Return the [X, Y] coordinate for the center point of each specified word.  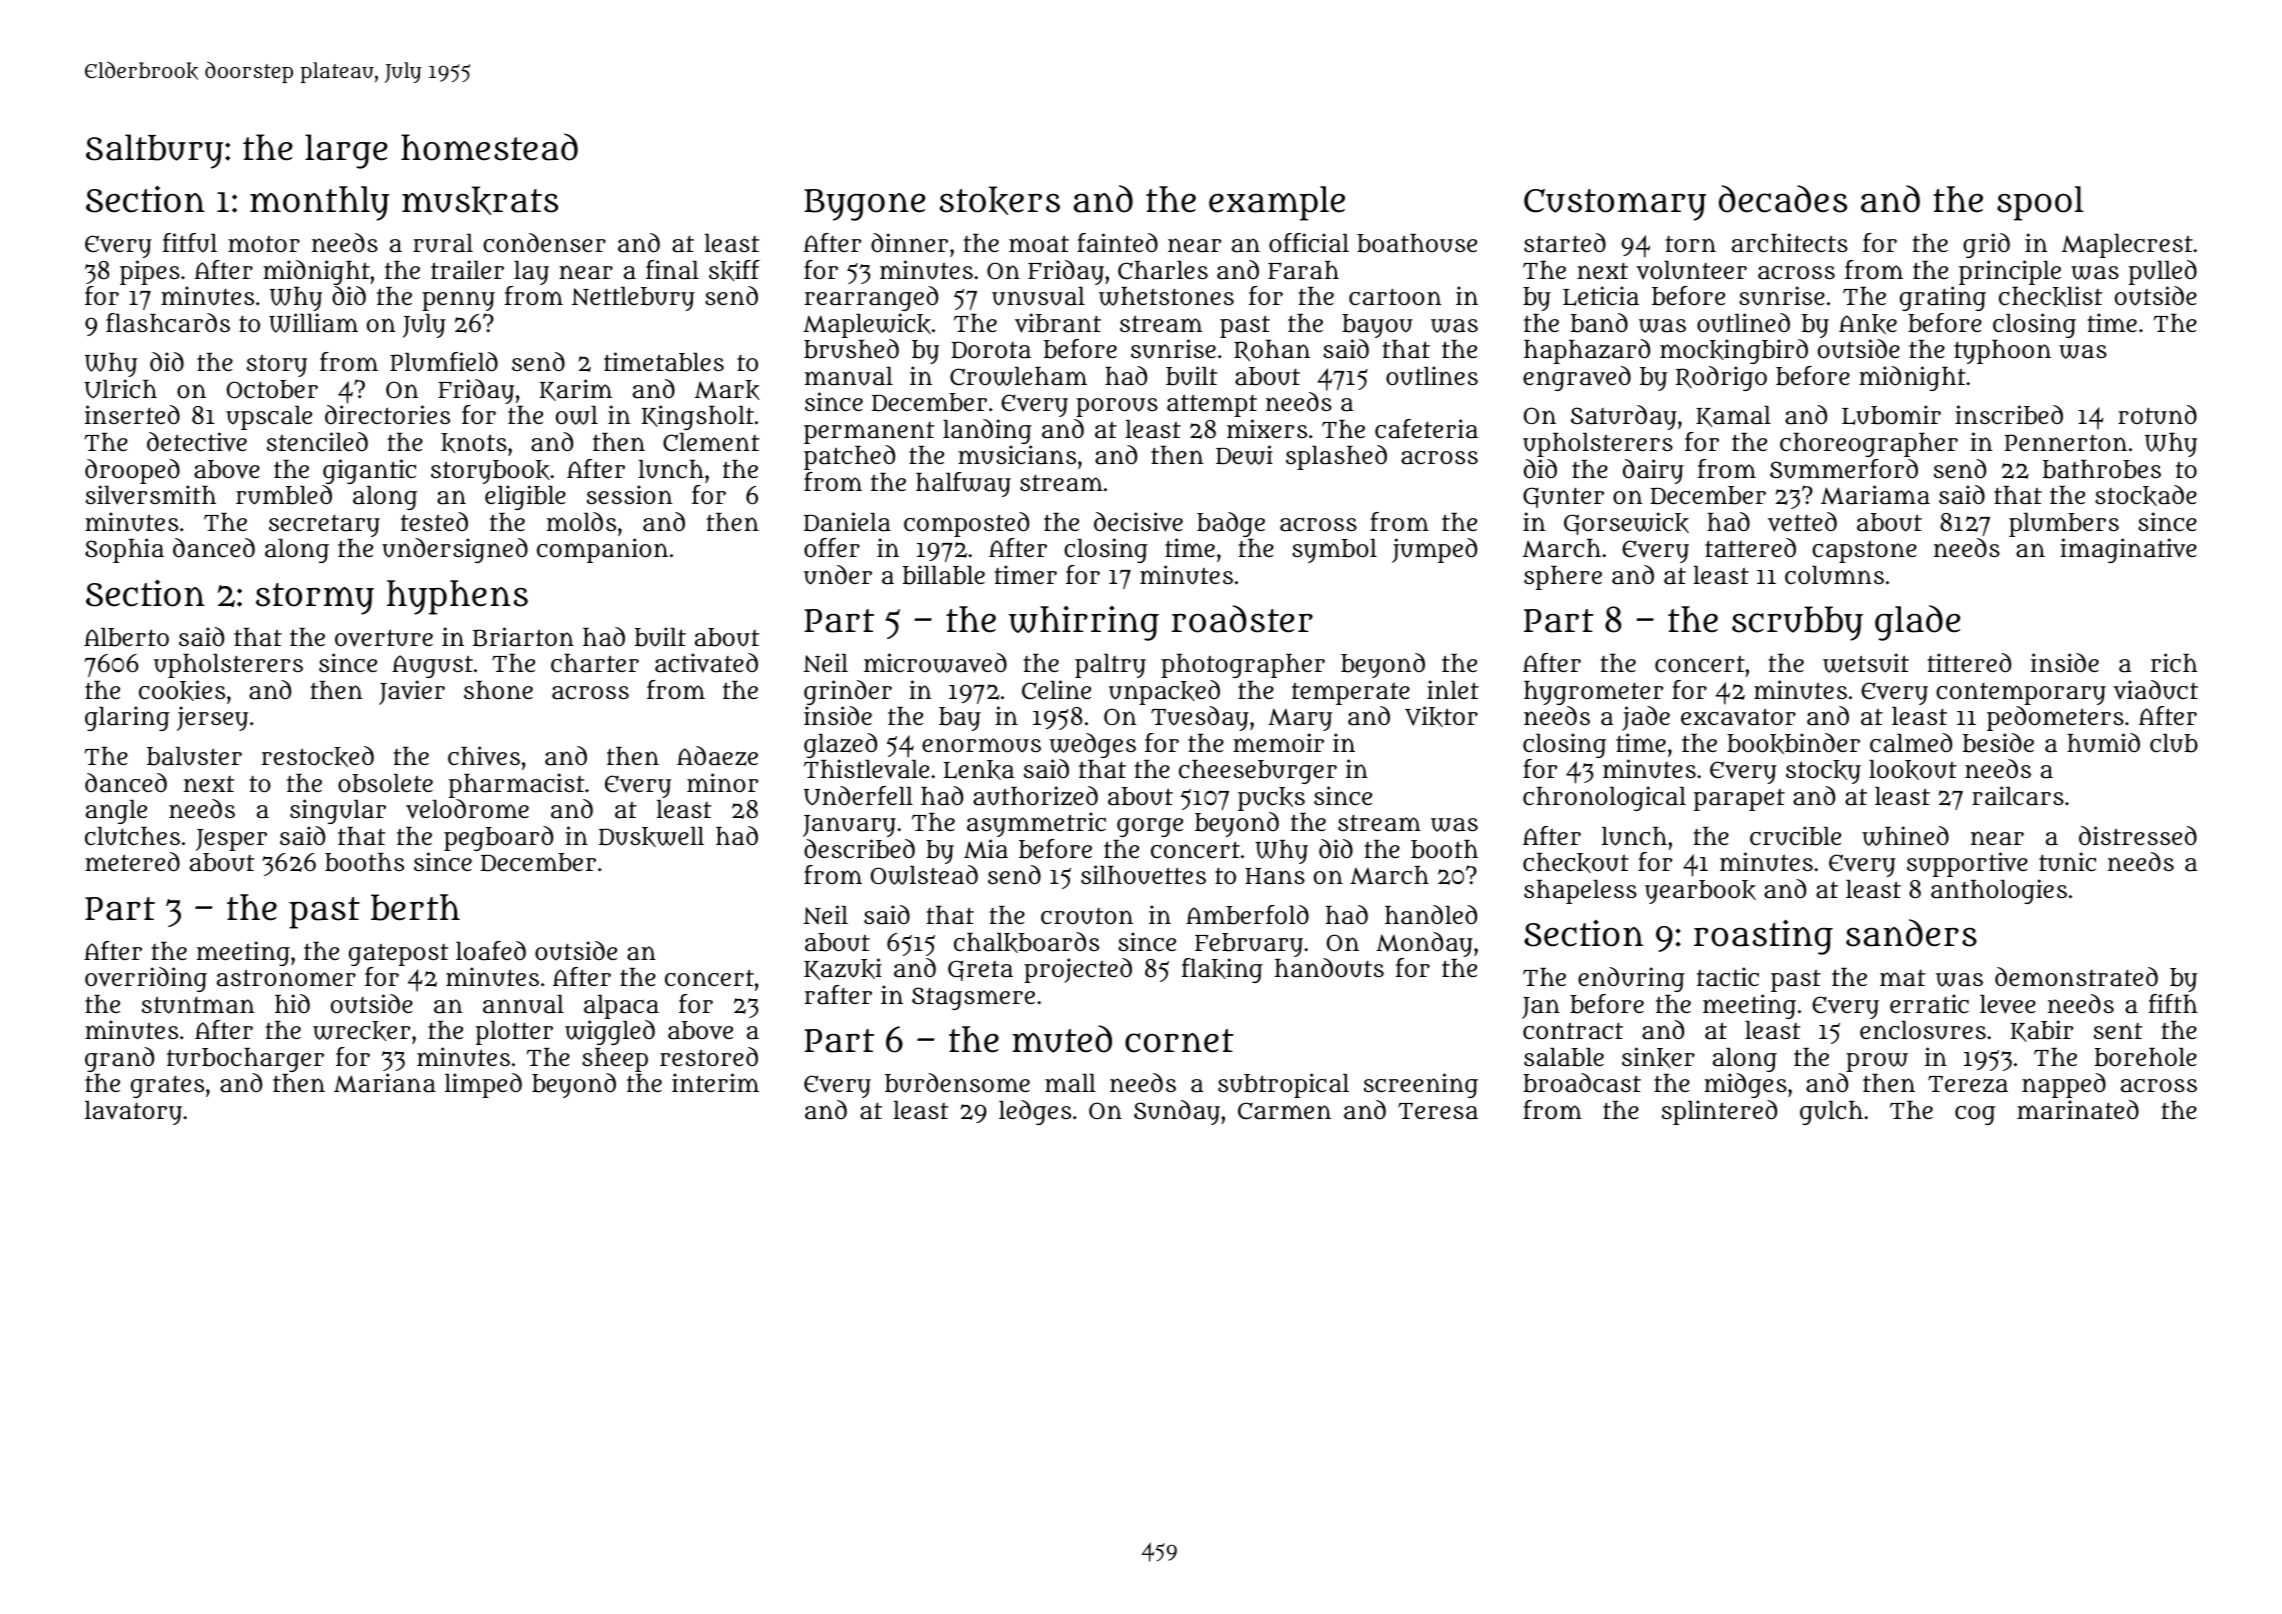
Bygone [864, 205]
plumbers [2064, 525]
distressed [2138, 835]
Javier [412, 692]
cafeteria [1426, 429]
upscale [269, 418]
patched [849, 457]
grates [167, 1087]
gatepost [398, 954]
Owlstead [924, 875]
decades [1783, 199]
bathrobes [2102, 469]
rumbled [284, 495]
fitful [190, 243]
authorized [1035, 796]
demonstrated [2076, 977]
